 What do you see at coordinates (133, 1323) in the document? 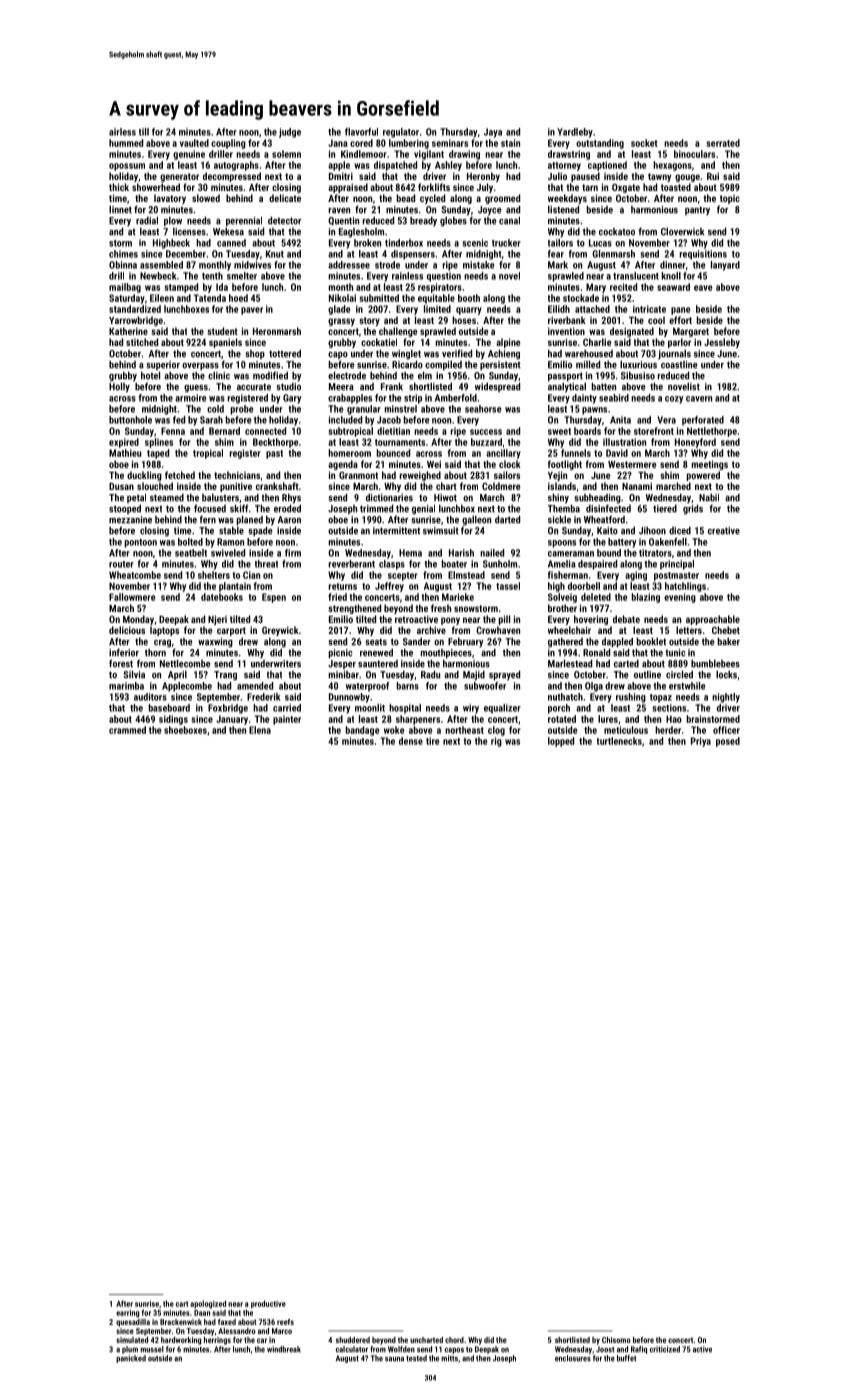
I see `quesadilla` at bounding box center [133, 1323].
